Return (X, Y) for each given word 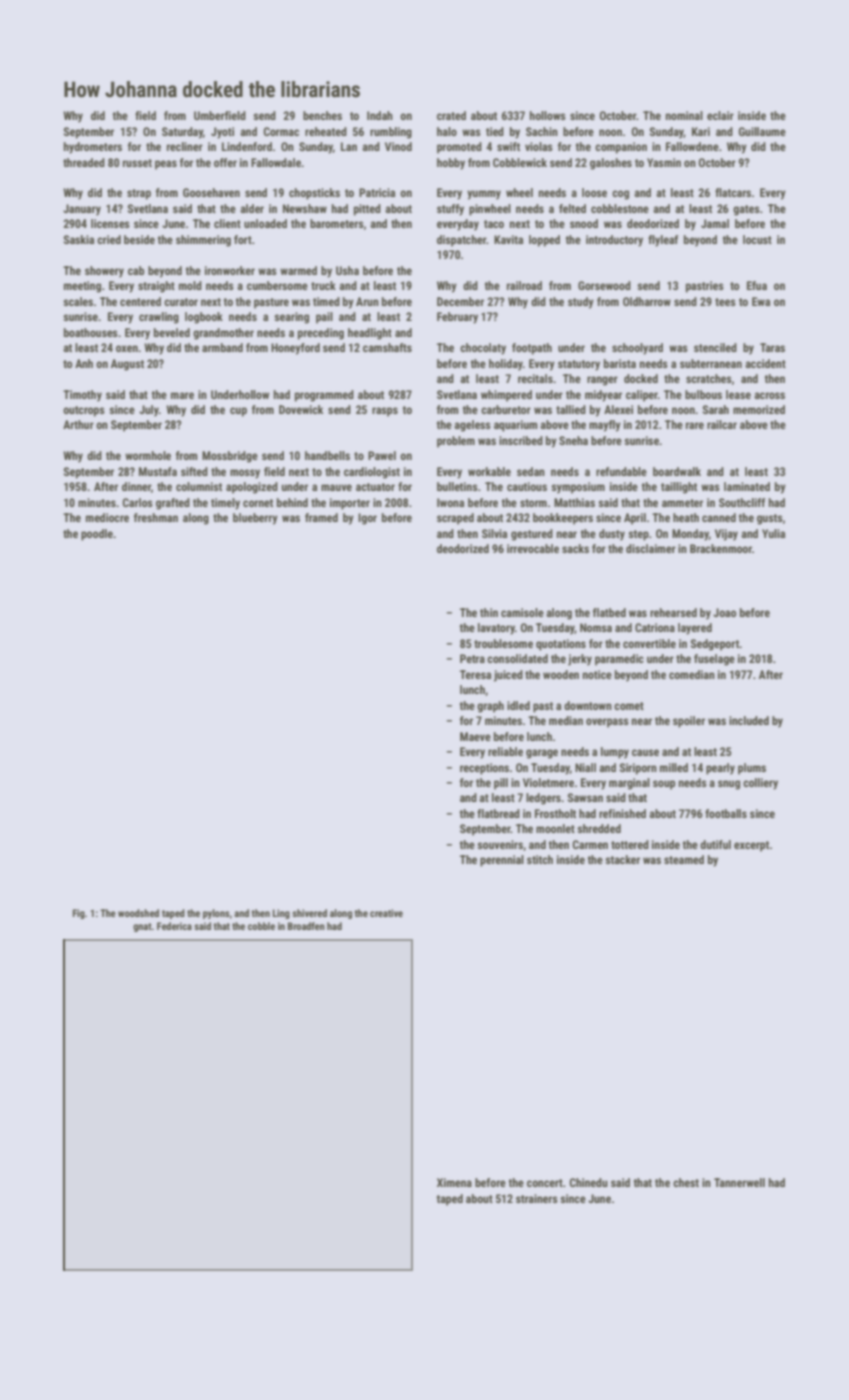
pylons (216, 914)
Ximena (454, 1182)
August (127, 365)
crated (451, 115)
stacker (622, 859)
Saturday (182, 133)
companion (621, 148)
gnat (142, 927)
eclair (720, 115)
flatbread (498, 813)
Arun (367, 301)
